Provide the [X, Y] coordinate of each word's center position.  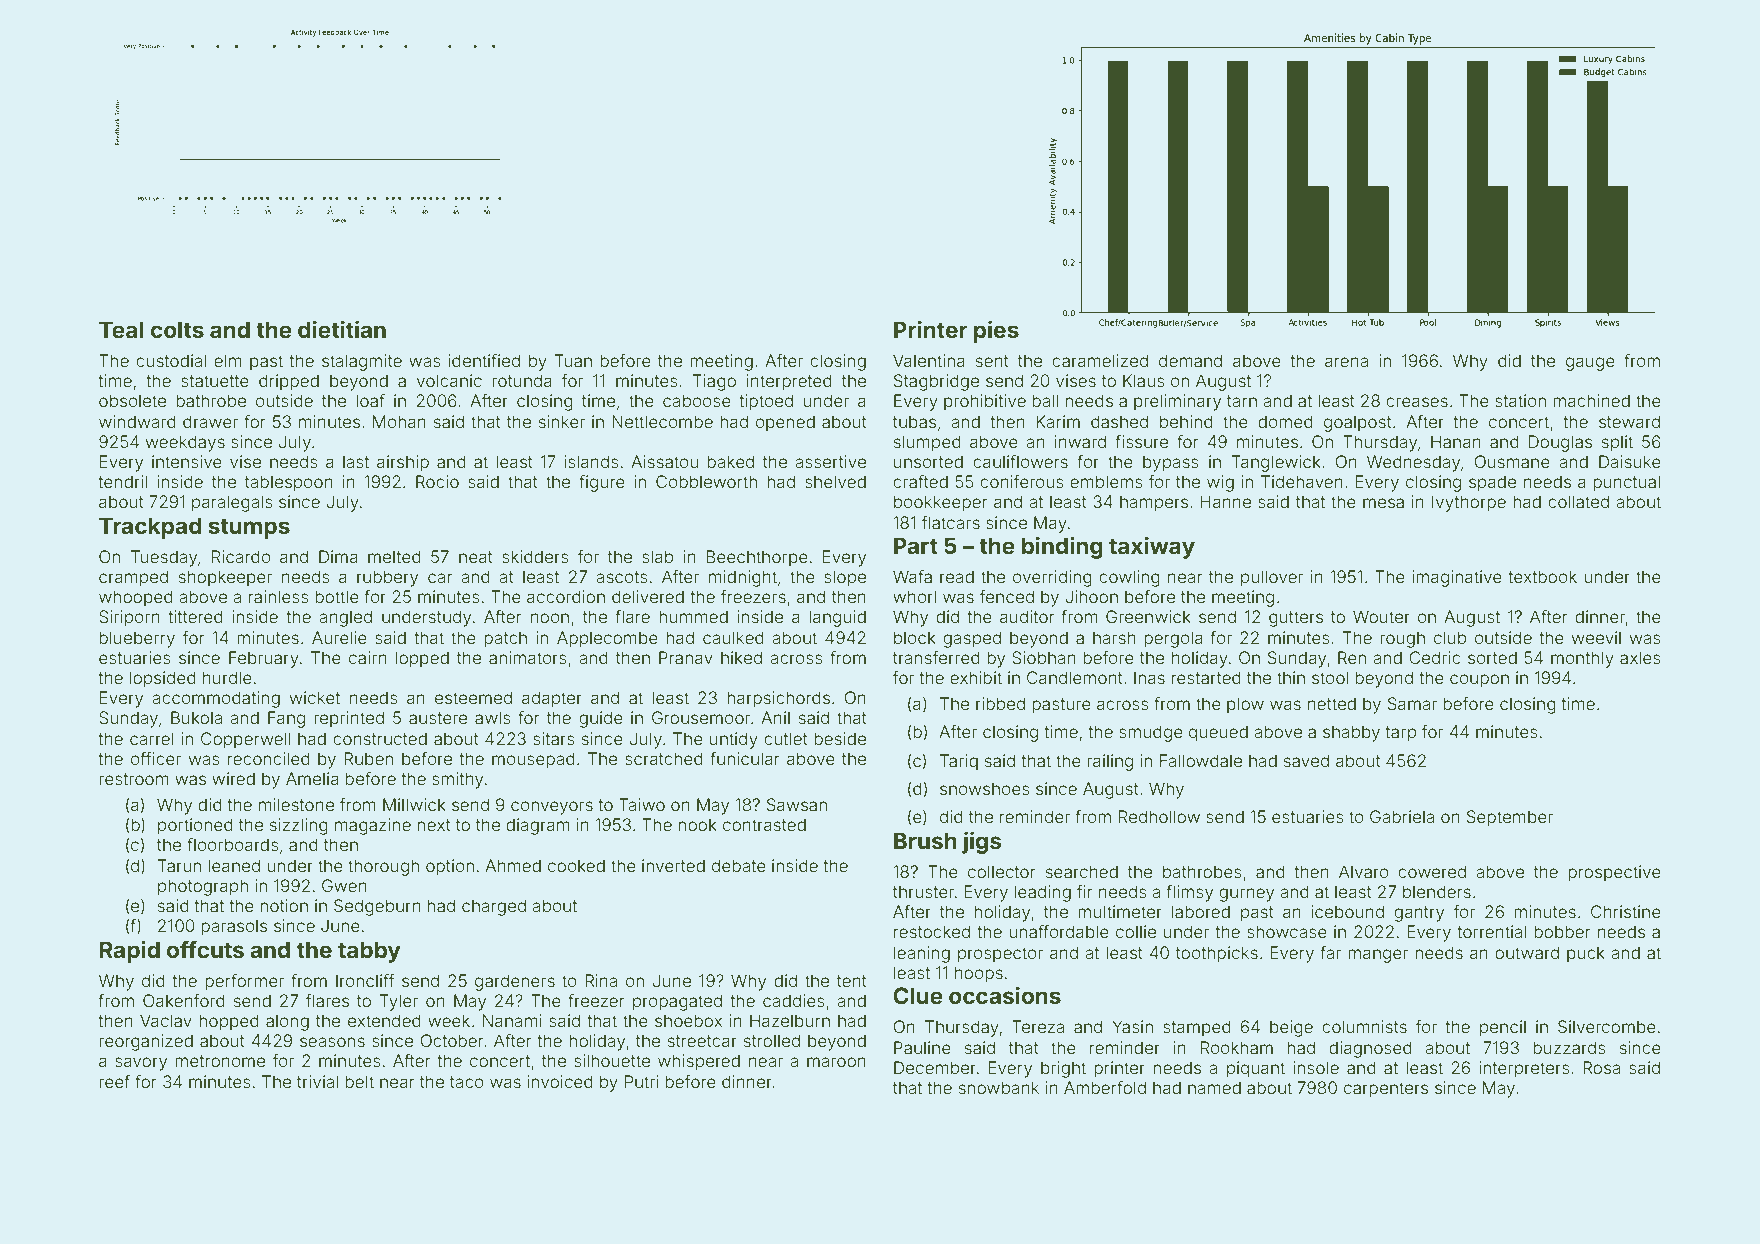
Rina [601, 980]
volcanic [449, 380]
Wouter [1381, 616]
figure [602, 483]
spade [1492, 483]
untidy [734, 740]
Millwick [414, 804]
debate [739, 865]
